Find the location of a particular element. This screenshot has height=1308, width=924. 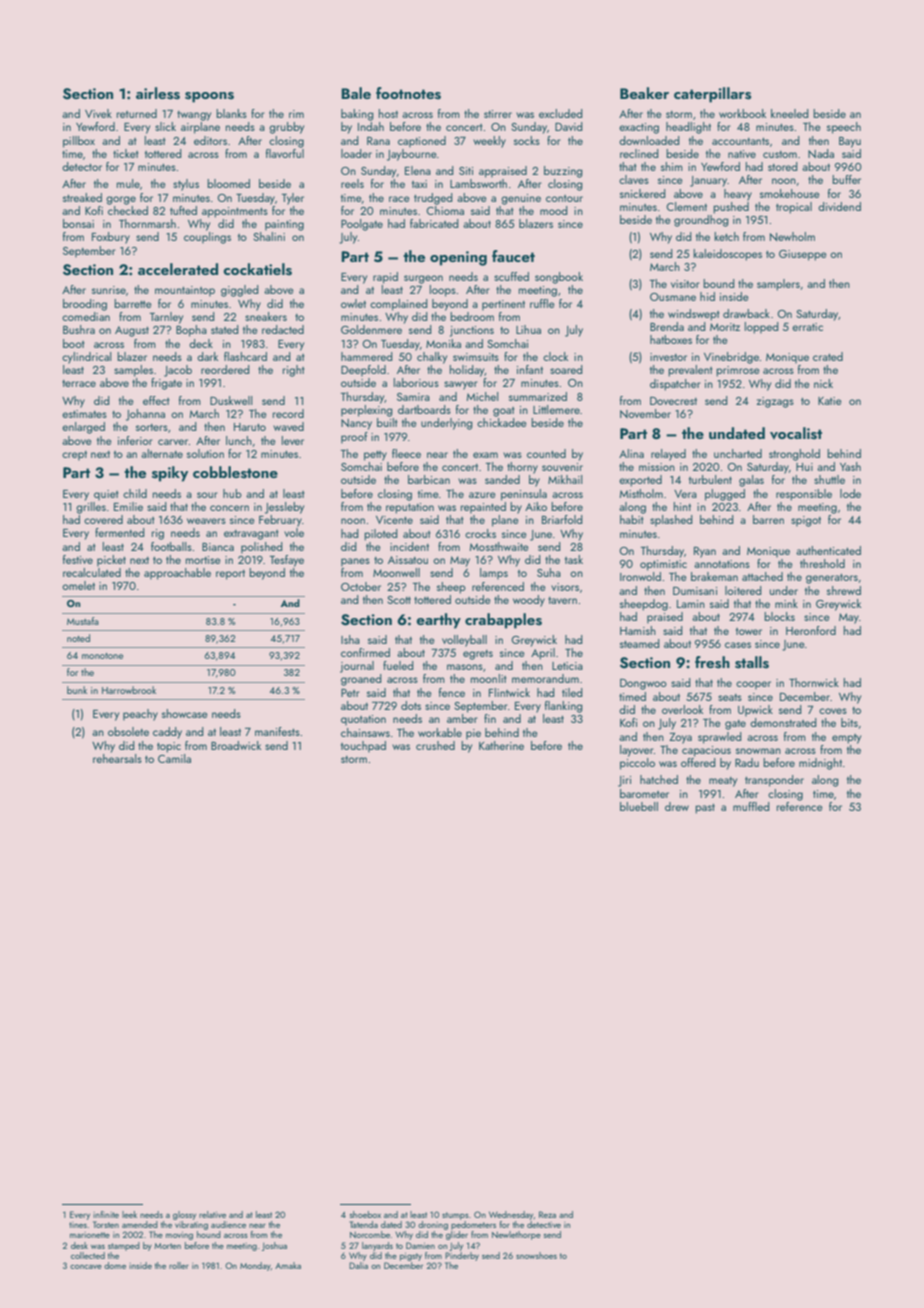

overlook is located at coordinates (682, 709).
